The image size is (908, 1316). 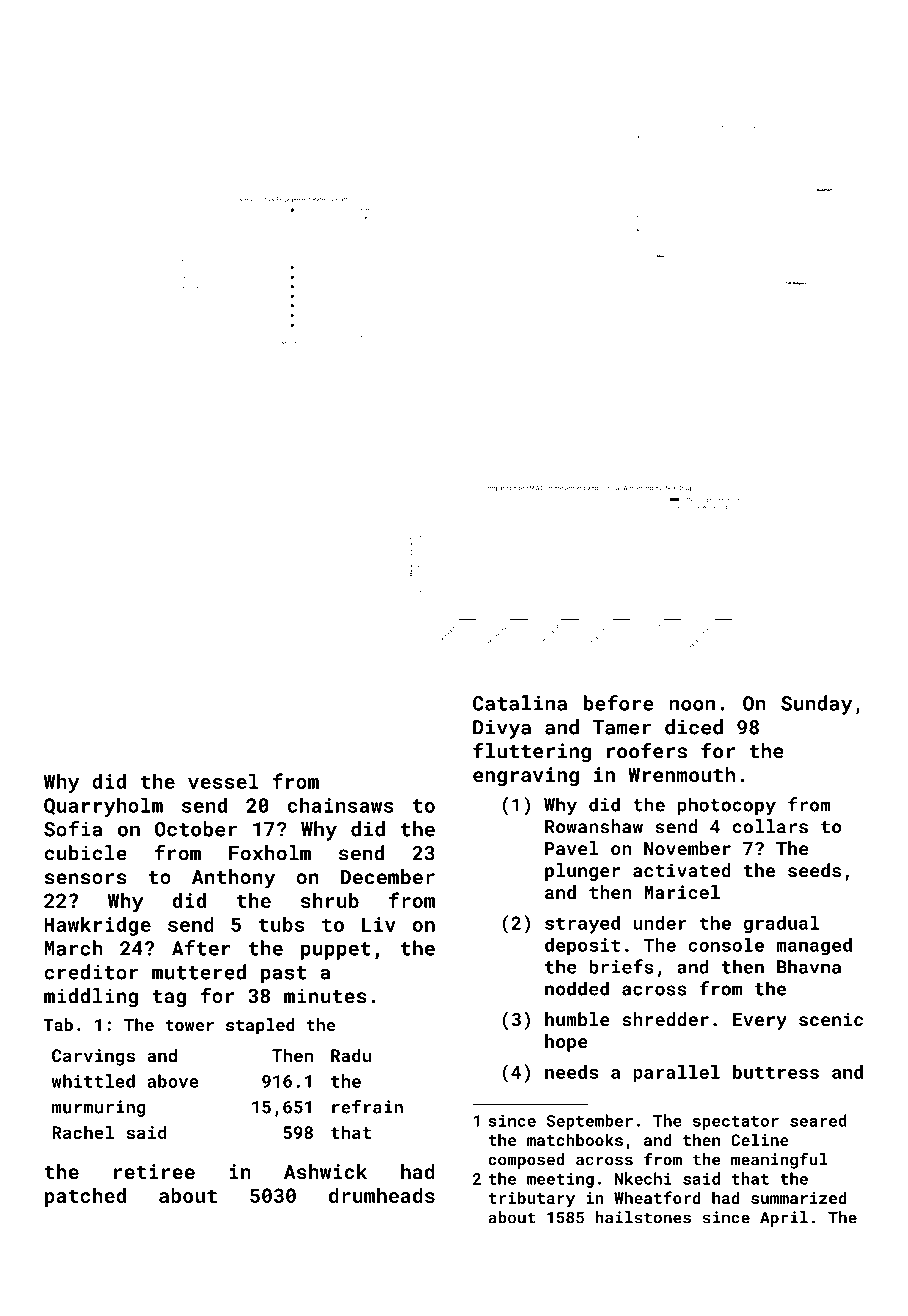 I want to click on needs, so click(x=571, y=1072).
